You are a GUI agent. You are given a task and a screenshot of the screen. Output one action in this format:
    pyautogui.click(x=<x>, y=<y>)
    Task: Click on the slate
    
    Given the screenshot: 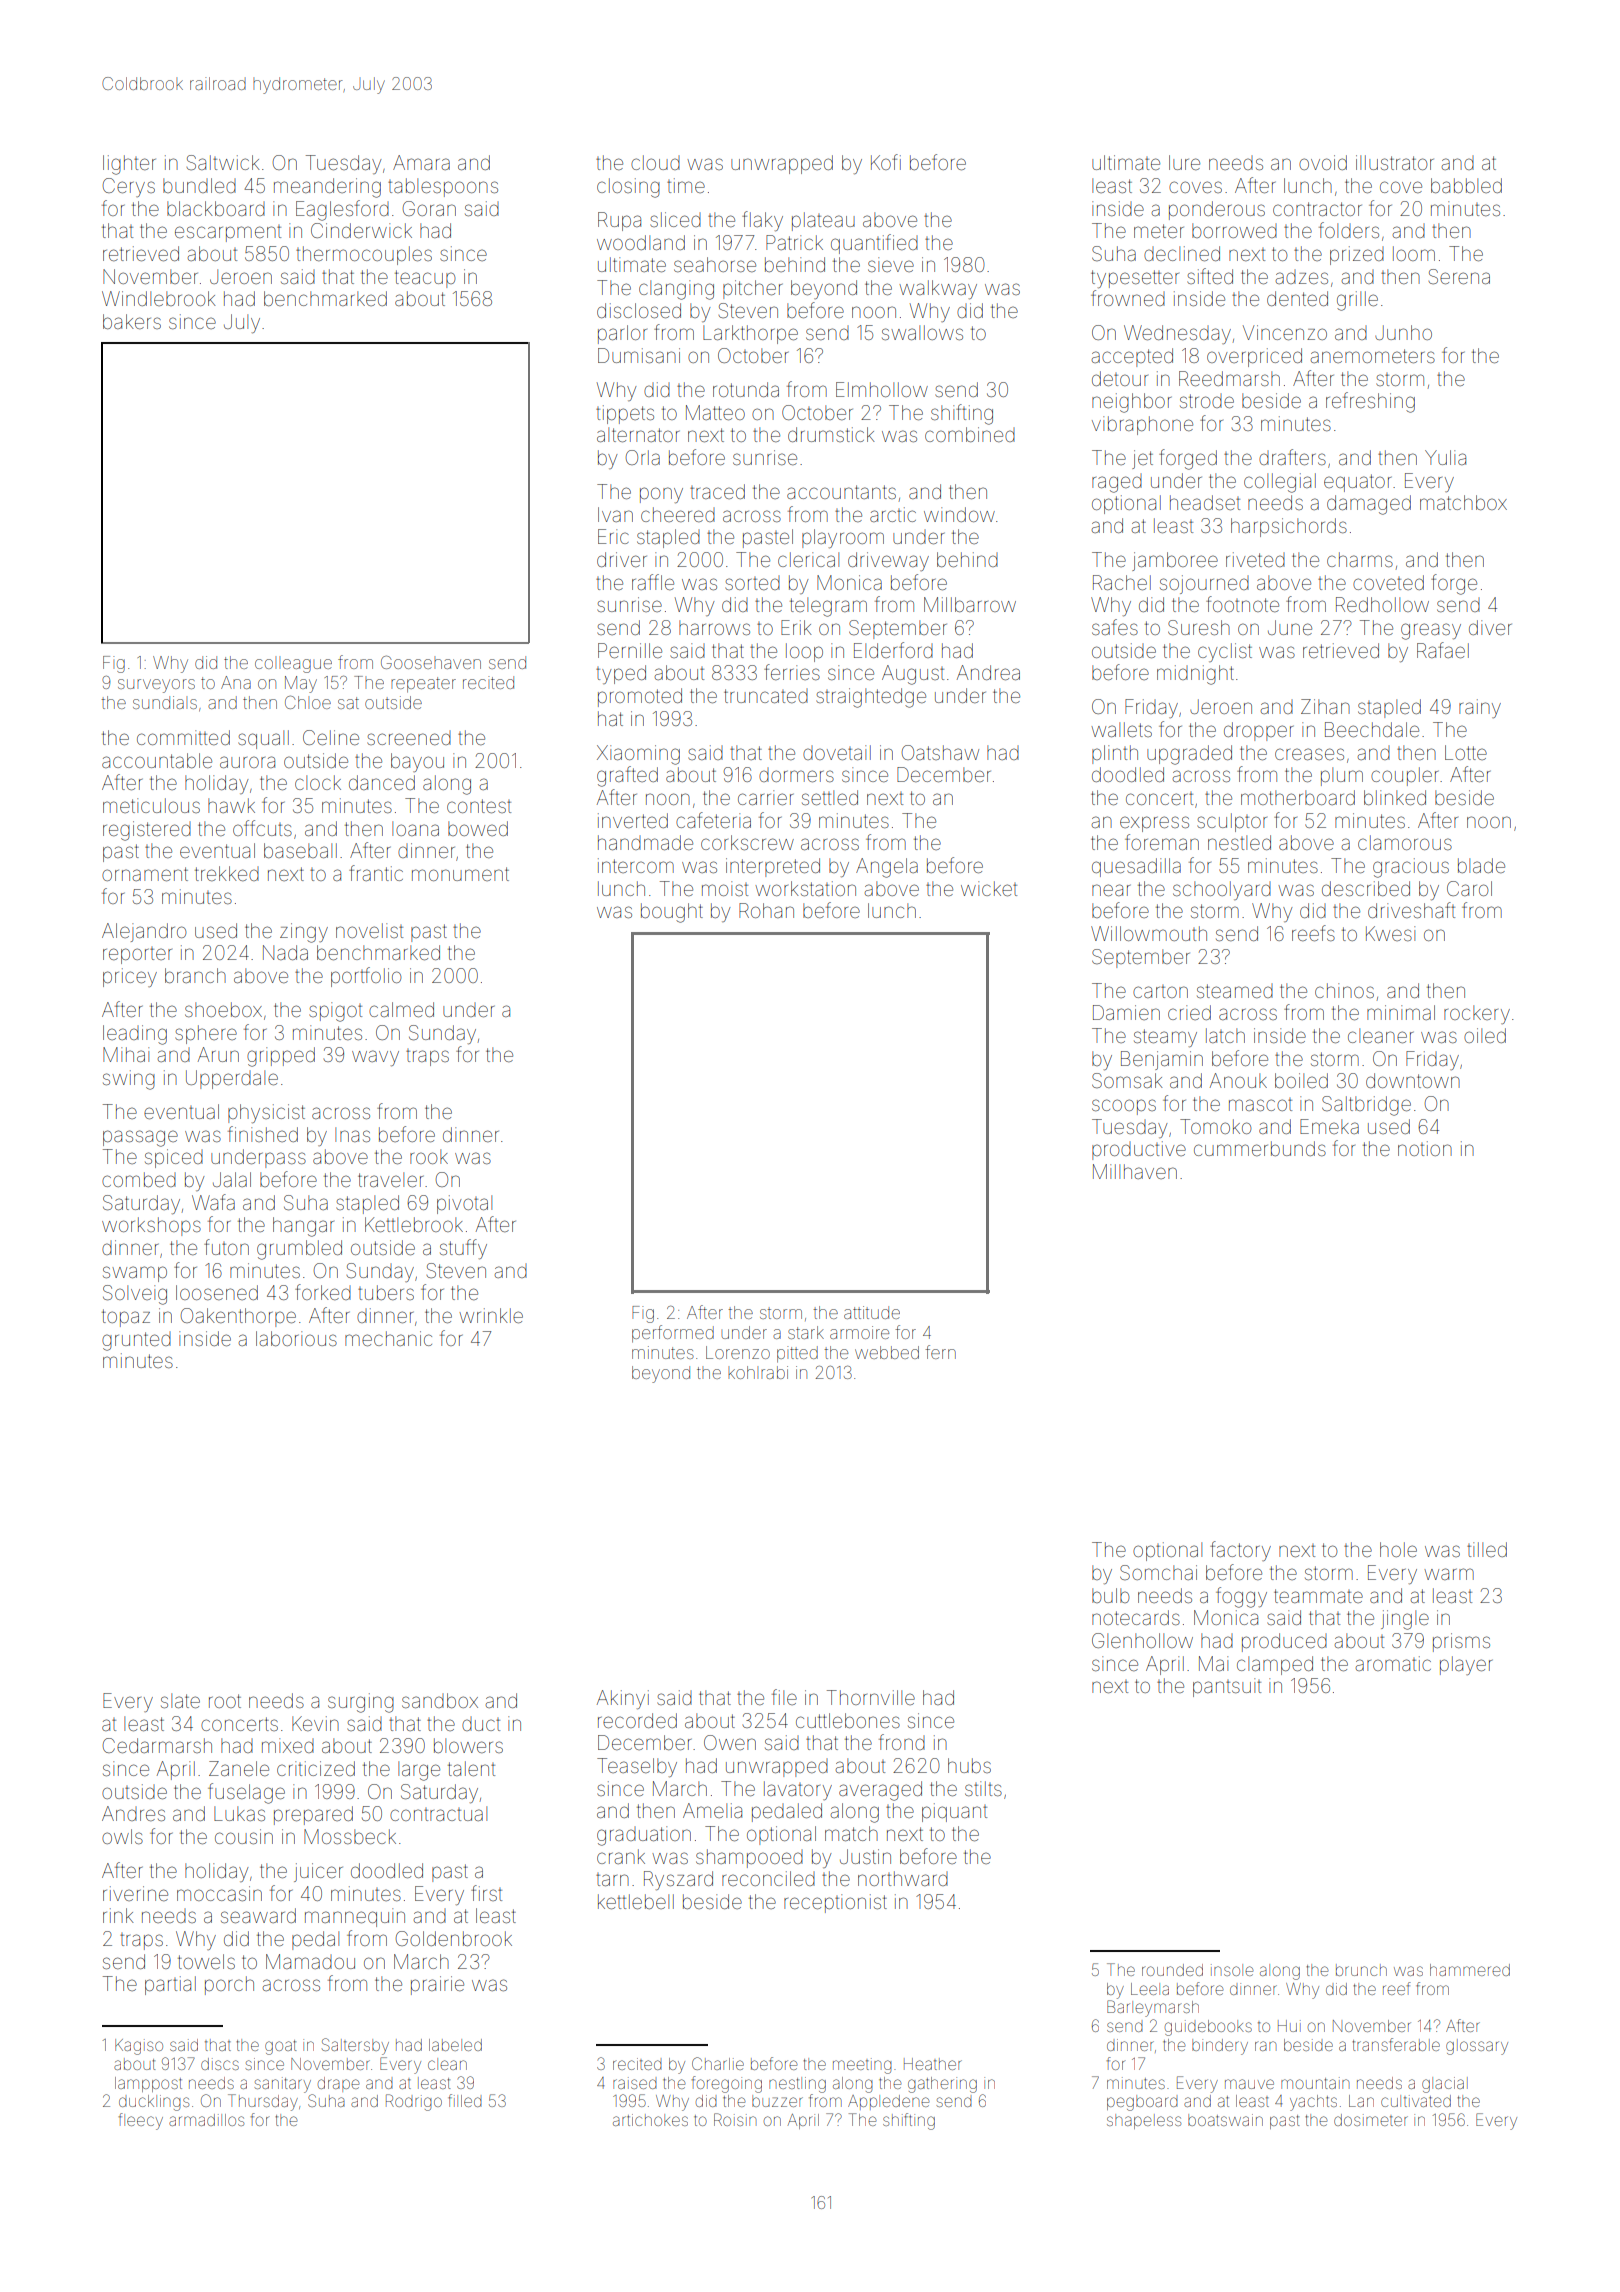 What is the action you would take?
    pyautogui.click(x=180, y=1700)
